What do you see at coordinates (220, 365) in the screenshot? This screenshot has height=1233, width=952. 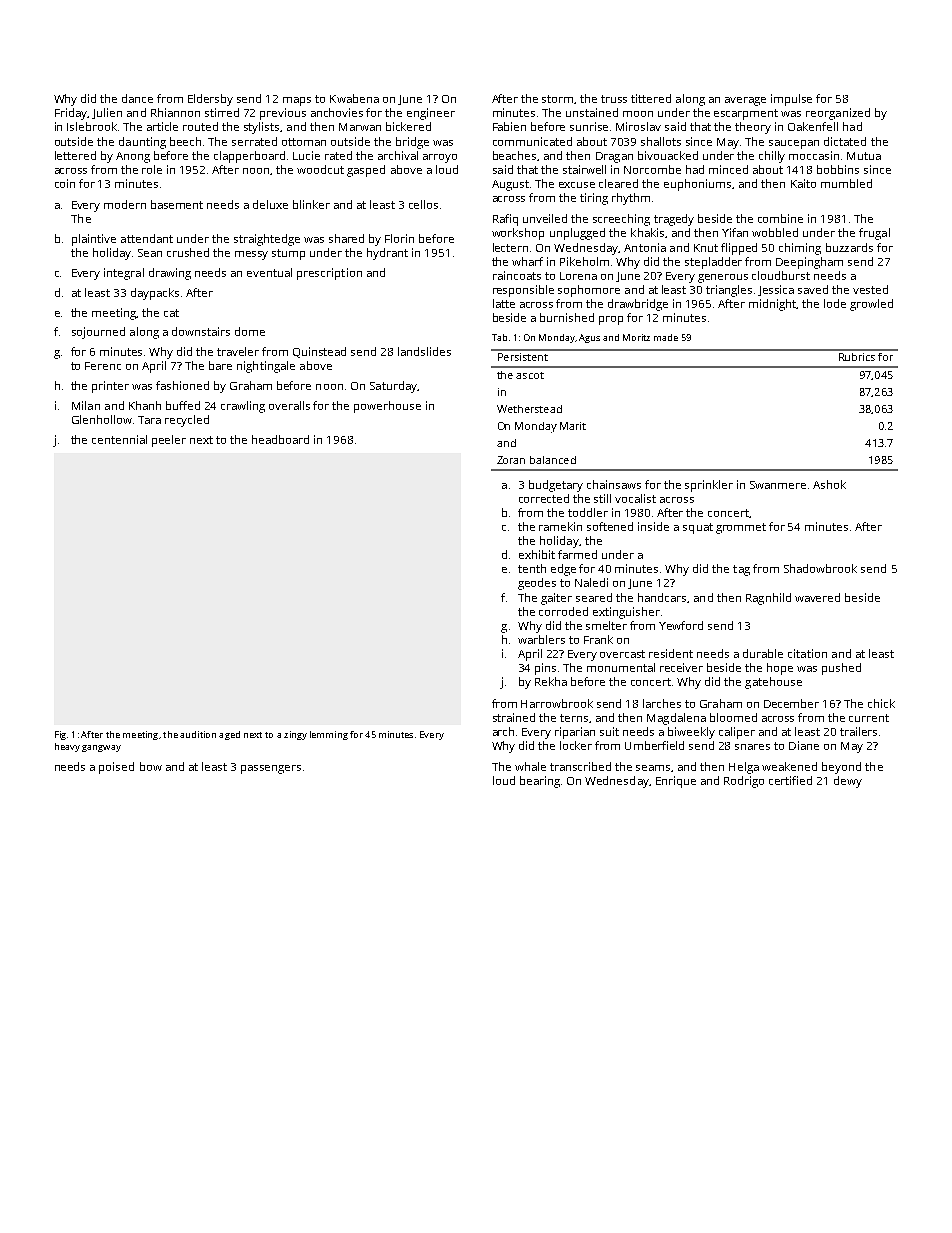 I see `bare` at bounding box center [220, 365].
